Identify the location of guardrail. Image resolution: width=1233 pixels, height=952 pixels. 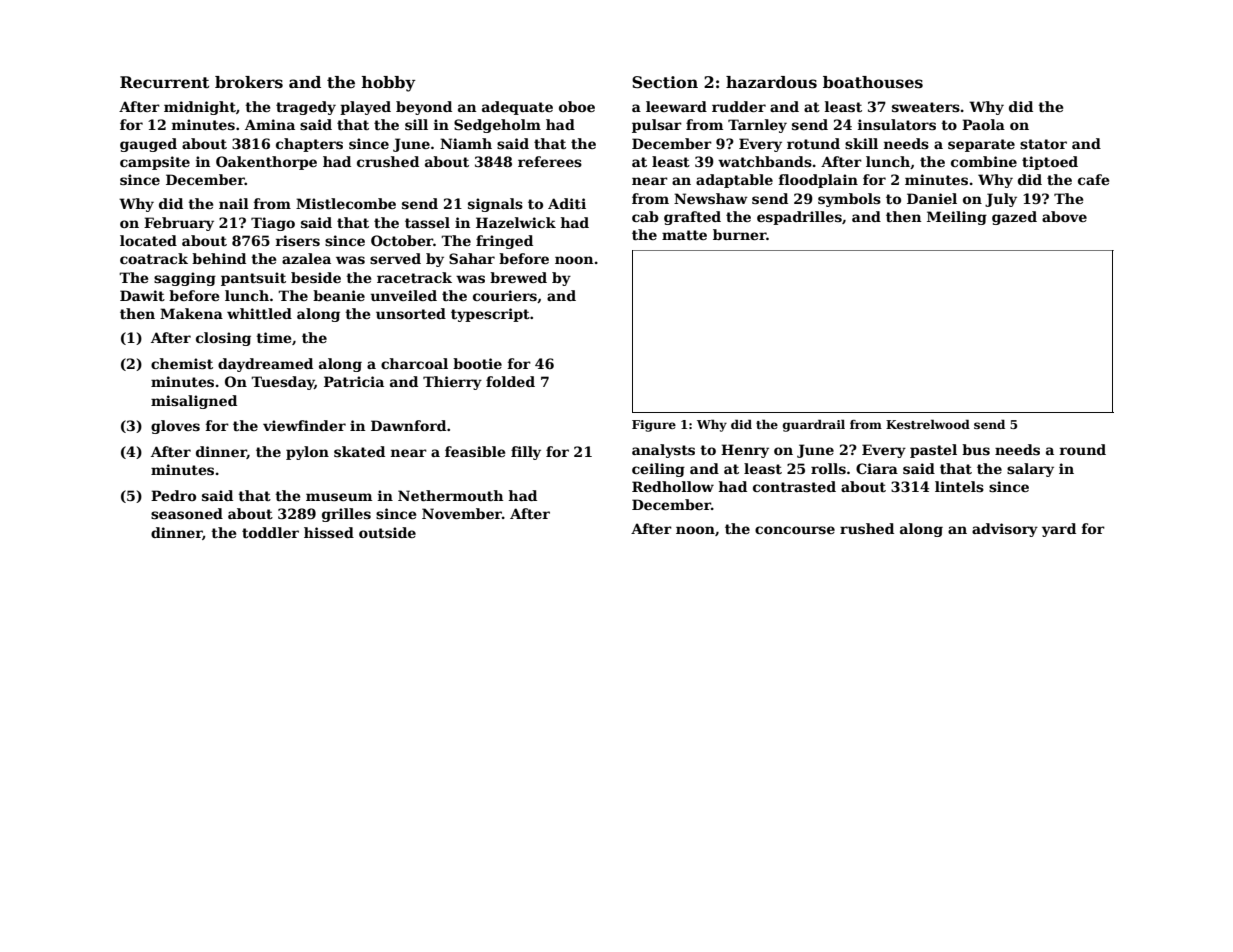
(814, 425).
